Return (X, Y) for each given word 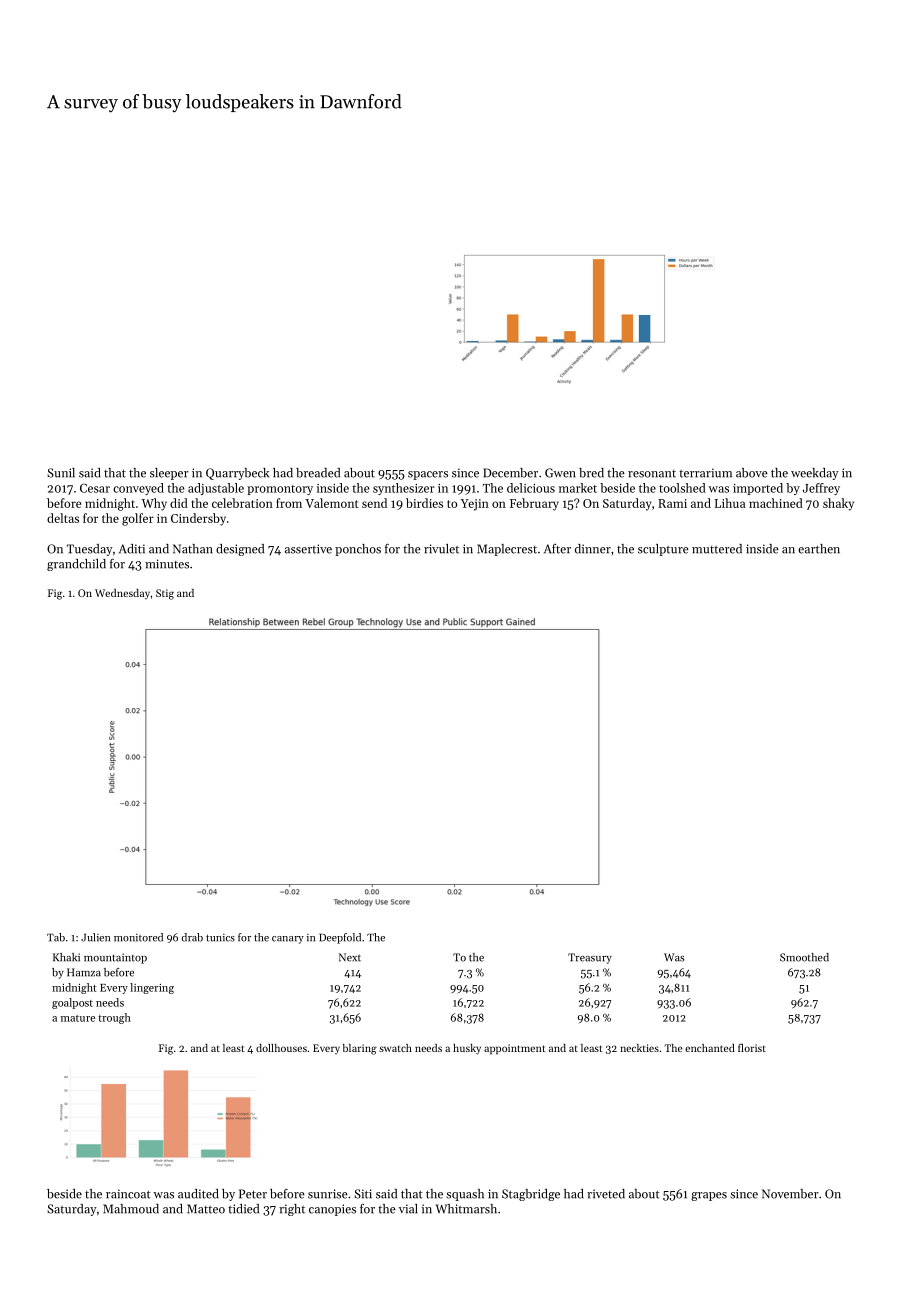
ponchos (358, 550)
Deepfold (340, 938)
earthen (819, 549)
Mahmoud (131, 1209)
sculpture (663, 550)
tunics (220, 938)
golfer (138, 519)
